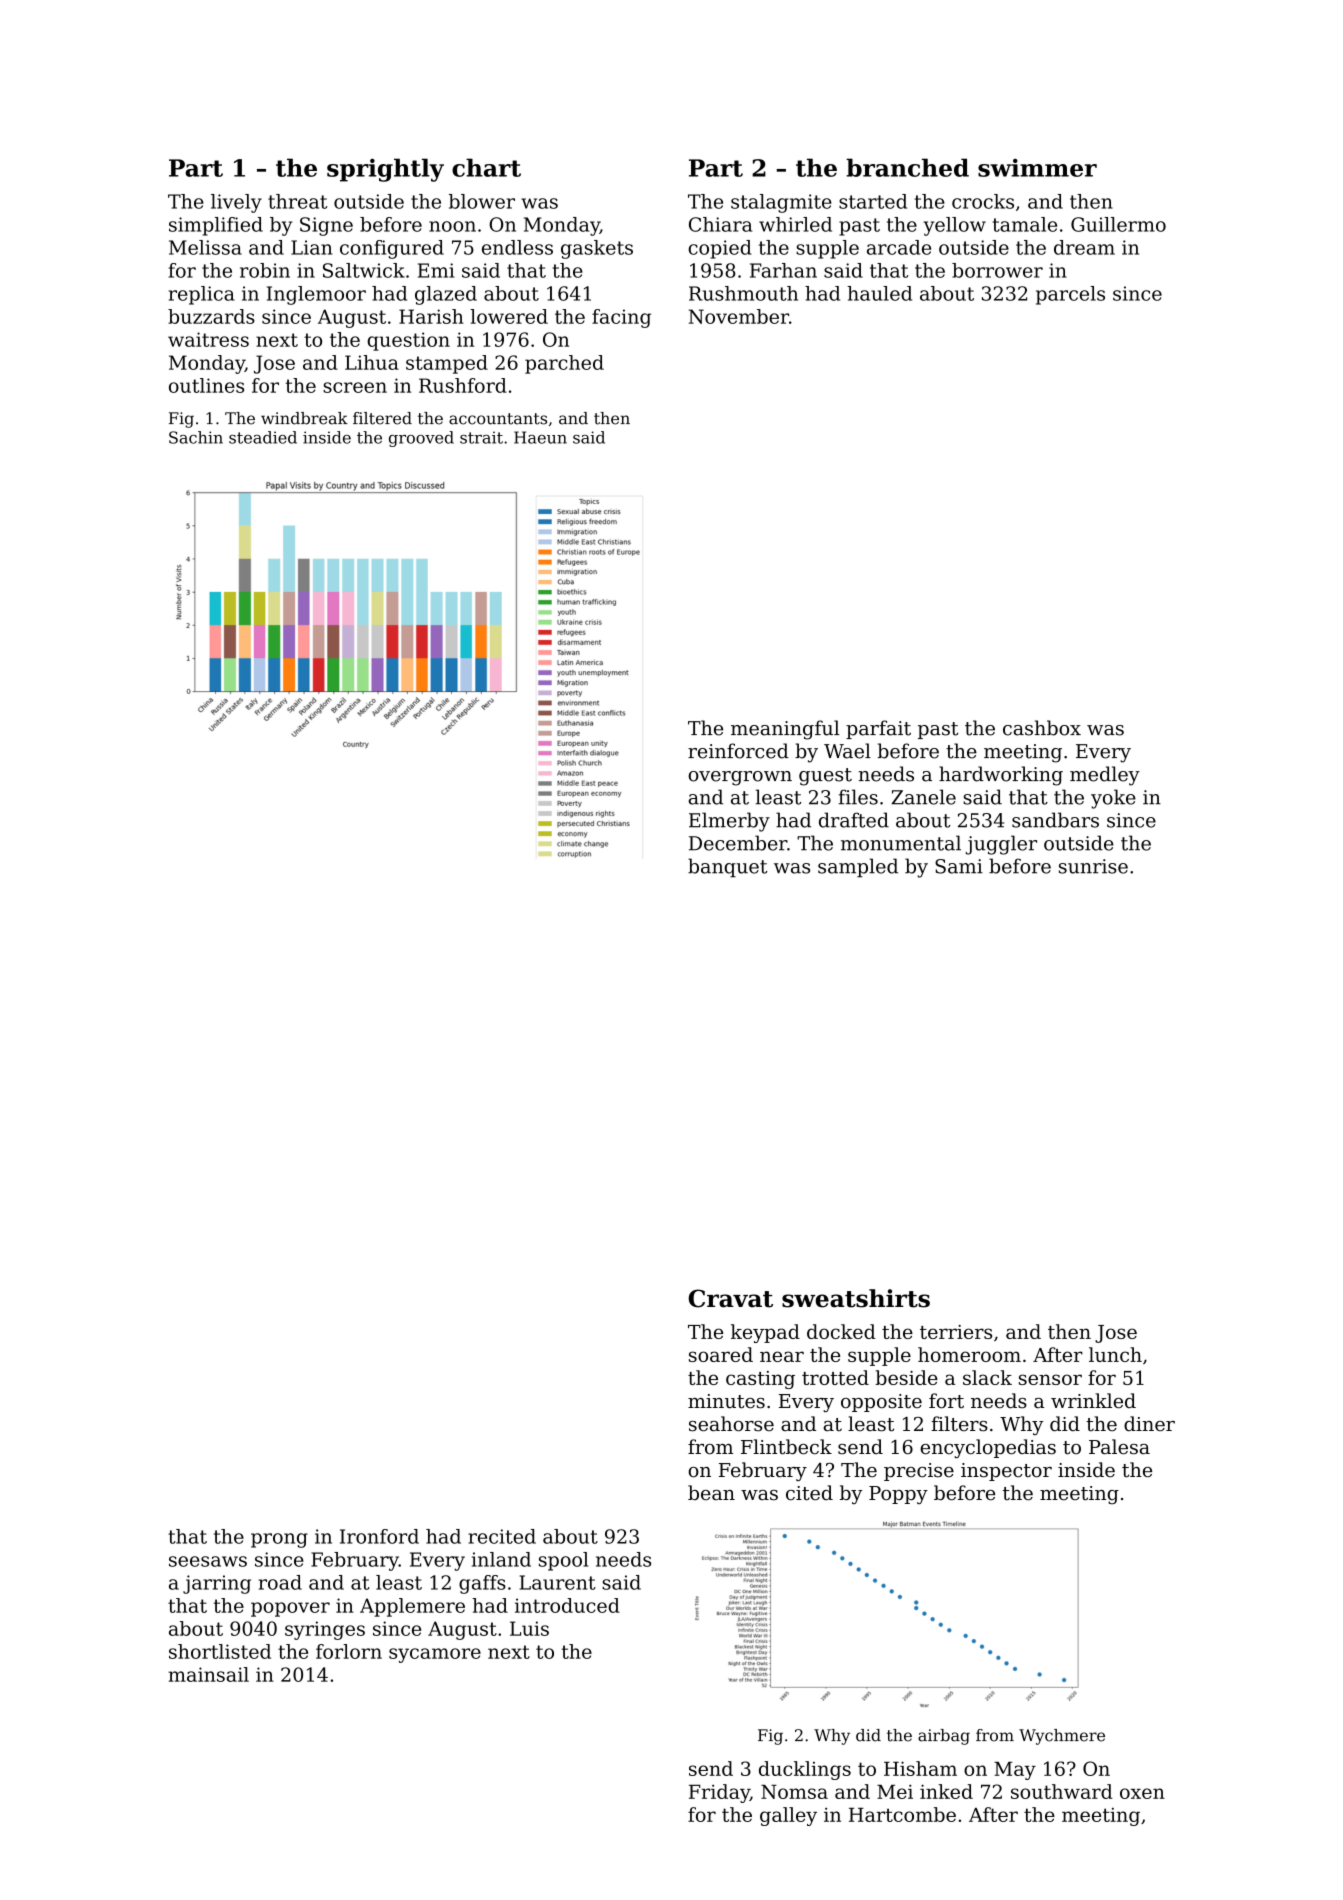 Image resolution: width=1343 pixels, height=1900 pixels. I want to click on lively, so click(236, 203).
